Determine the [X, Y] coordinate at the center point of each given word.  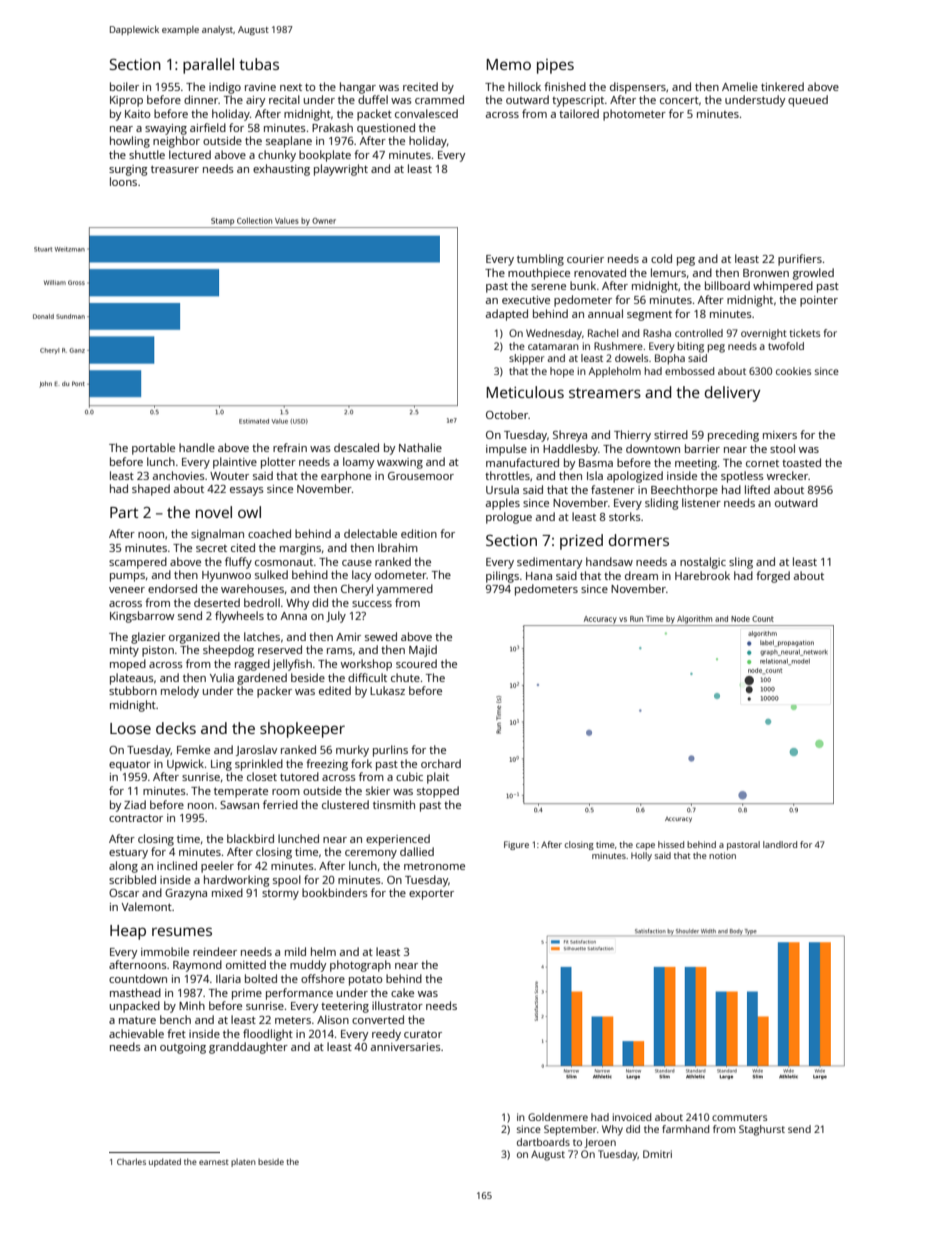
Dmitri [657, 1154]
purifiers [800, 260]
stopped [438, 792]
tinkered [782, 86]
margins [300, 549]
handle [197, 447]
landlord [780, 844]
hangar [358, 88]
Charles [131, 1161]
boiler [124, 86]
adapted [507, 315]
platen [243, 1163]
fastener [613, 489]
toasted [801, 462]
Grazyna [186, 894]
